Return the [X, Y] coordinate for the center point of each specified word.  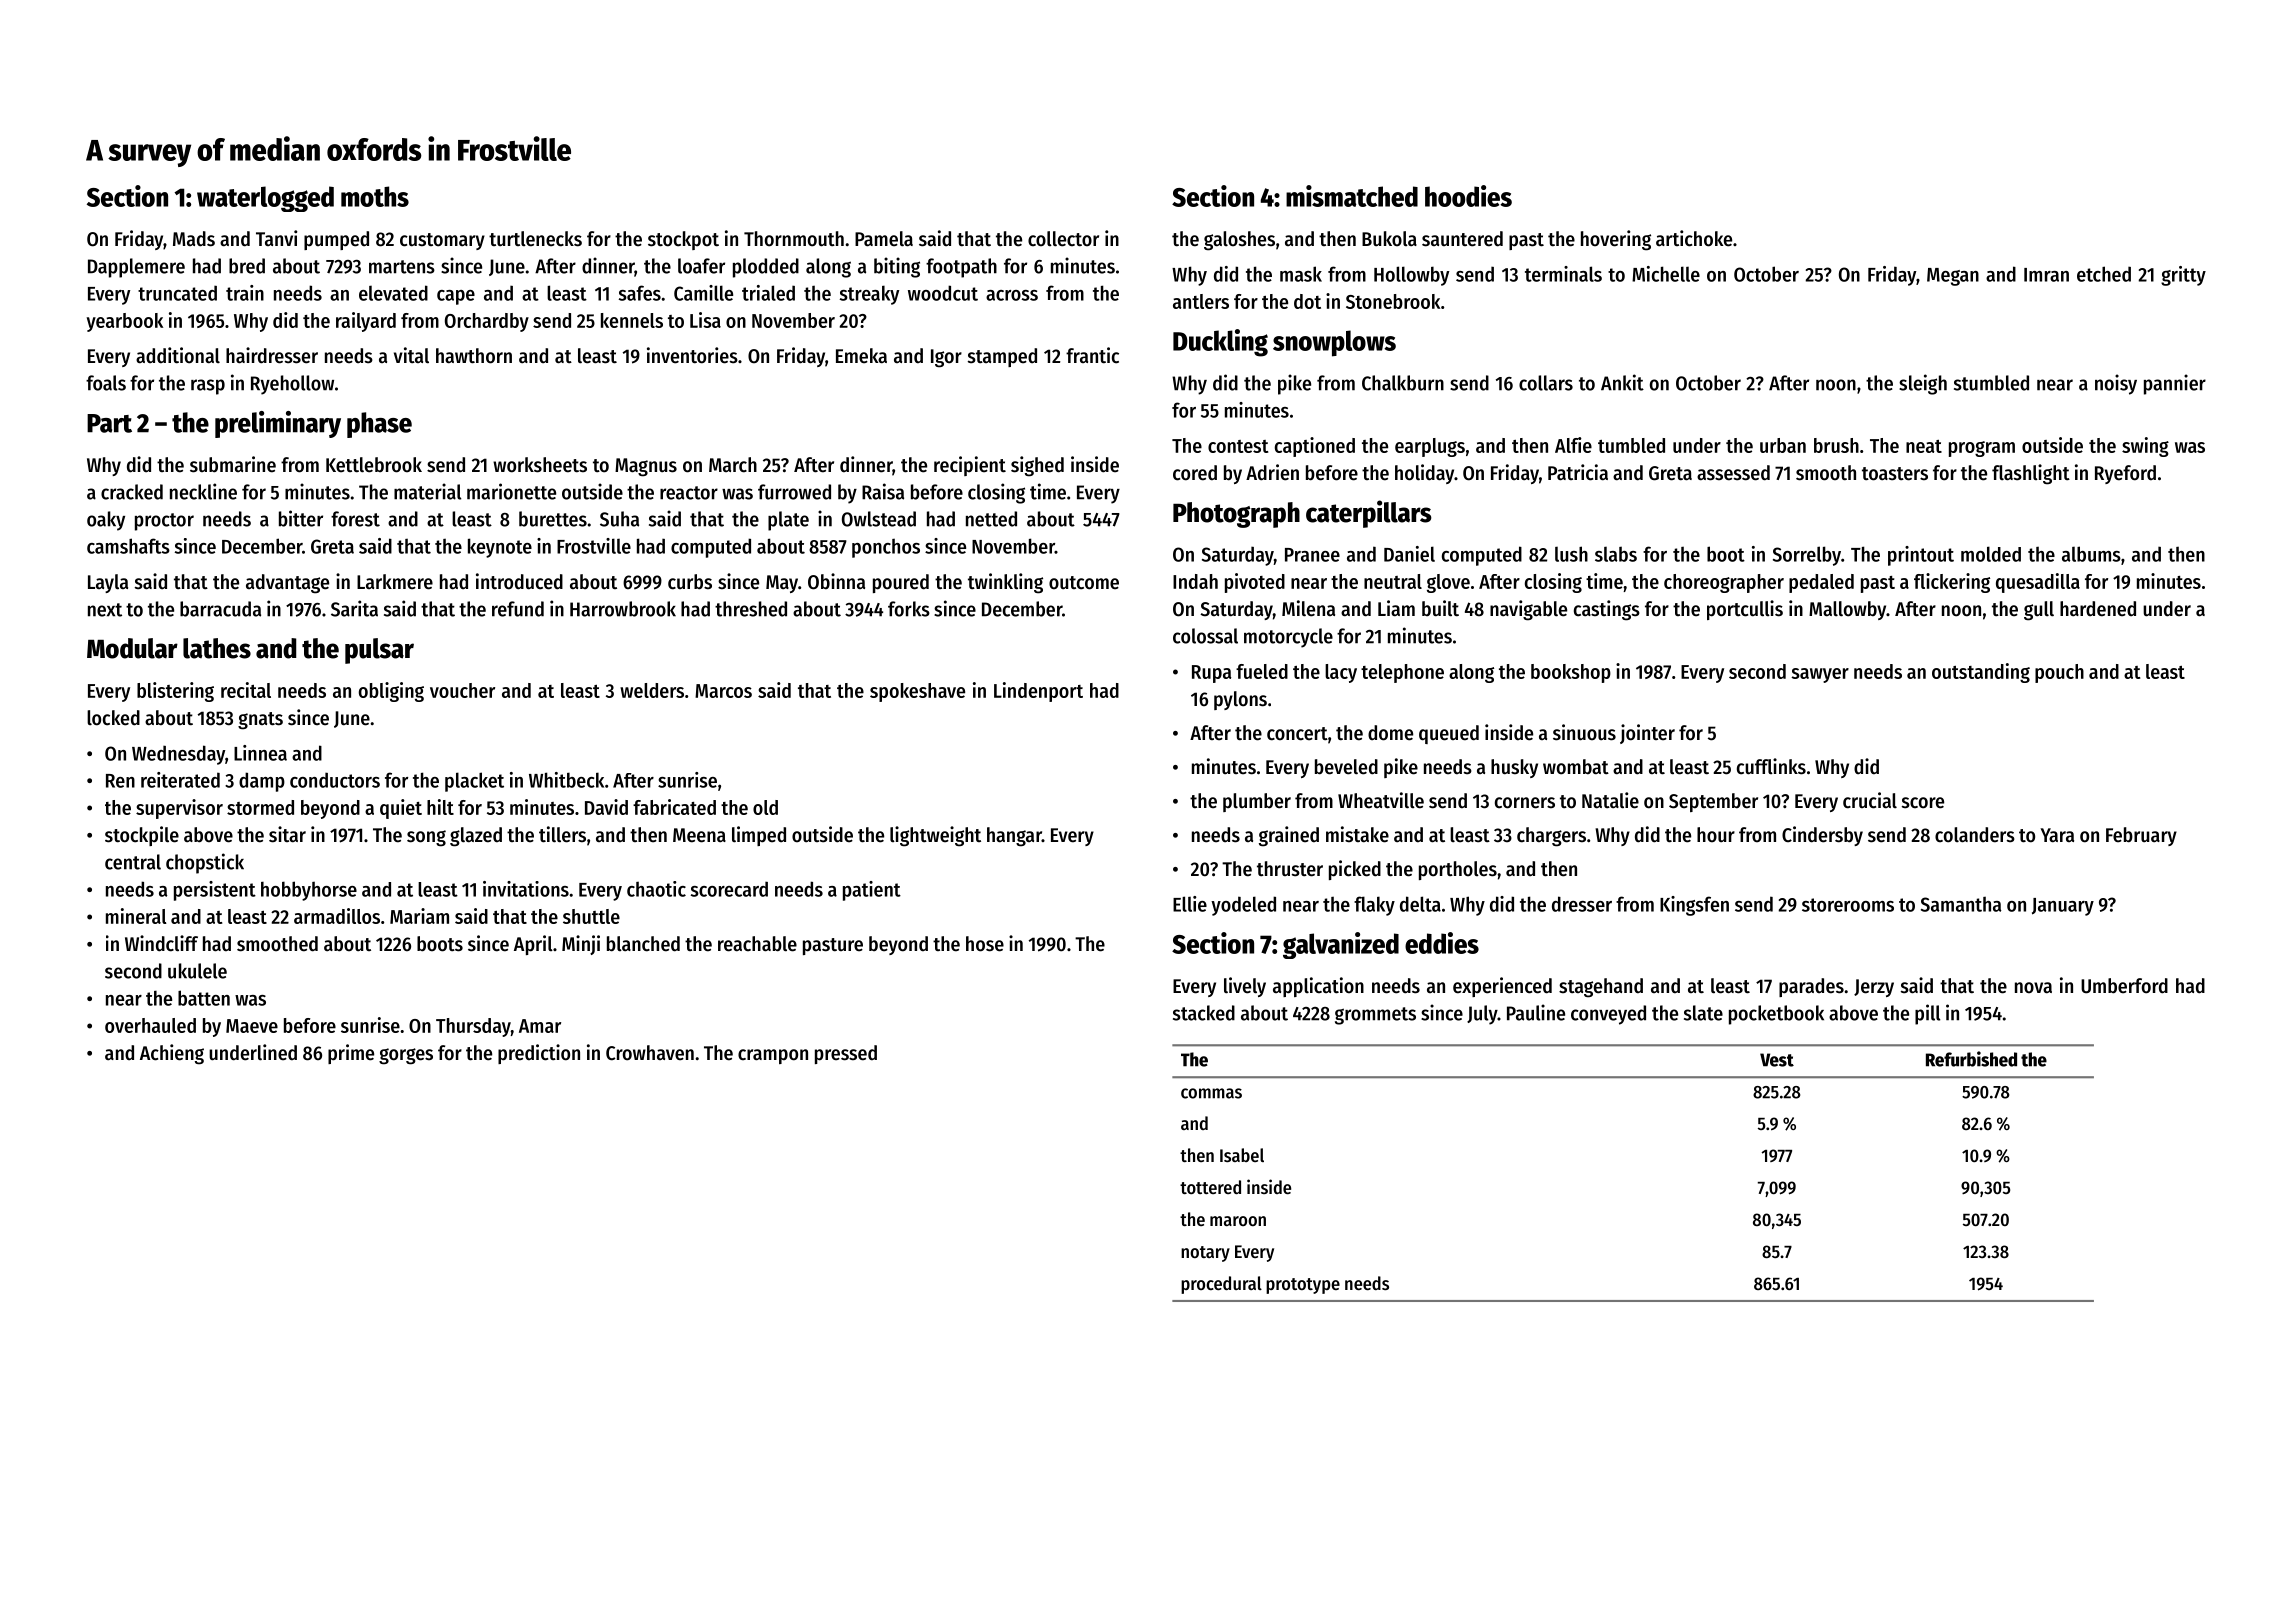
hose [985, 944]
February [2141, 836]
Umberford [2124, 986]
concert [1297, 734]
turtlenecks [535, 239]
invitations [526, 889]
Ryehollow [292, 385]
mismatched [1352, 196]
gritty [2183, 276]
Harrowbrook [623, 609]
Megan [1953, 277]
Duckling [1220, 343]
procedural [1221, 1285]
